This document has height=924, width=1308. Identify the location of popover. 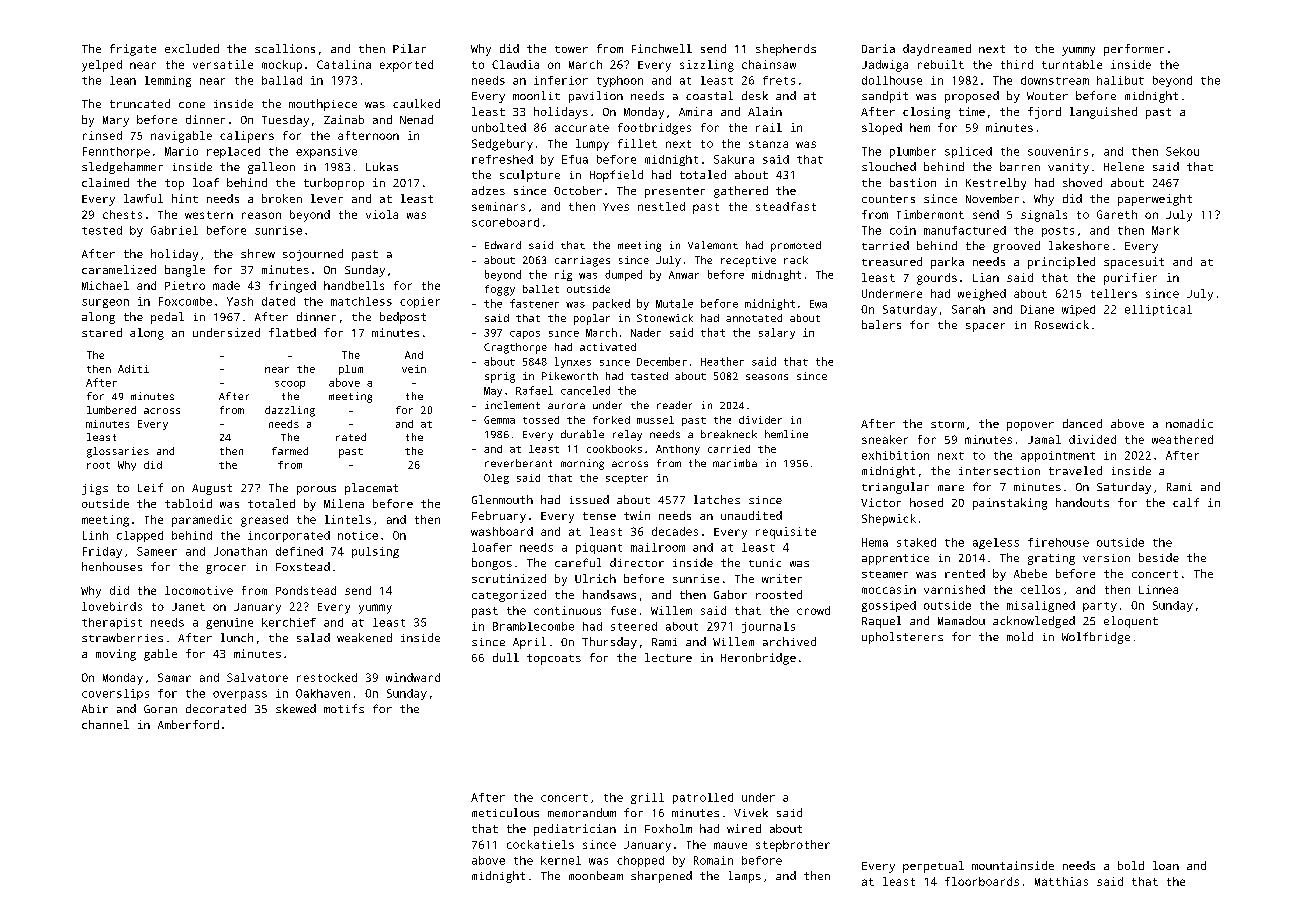
(1030, 426).
